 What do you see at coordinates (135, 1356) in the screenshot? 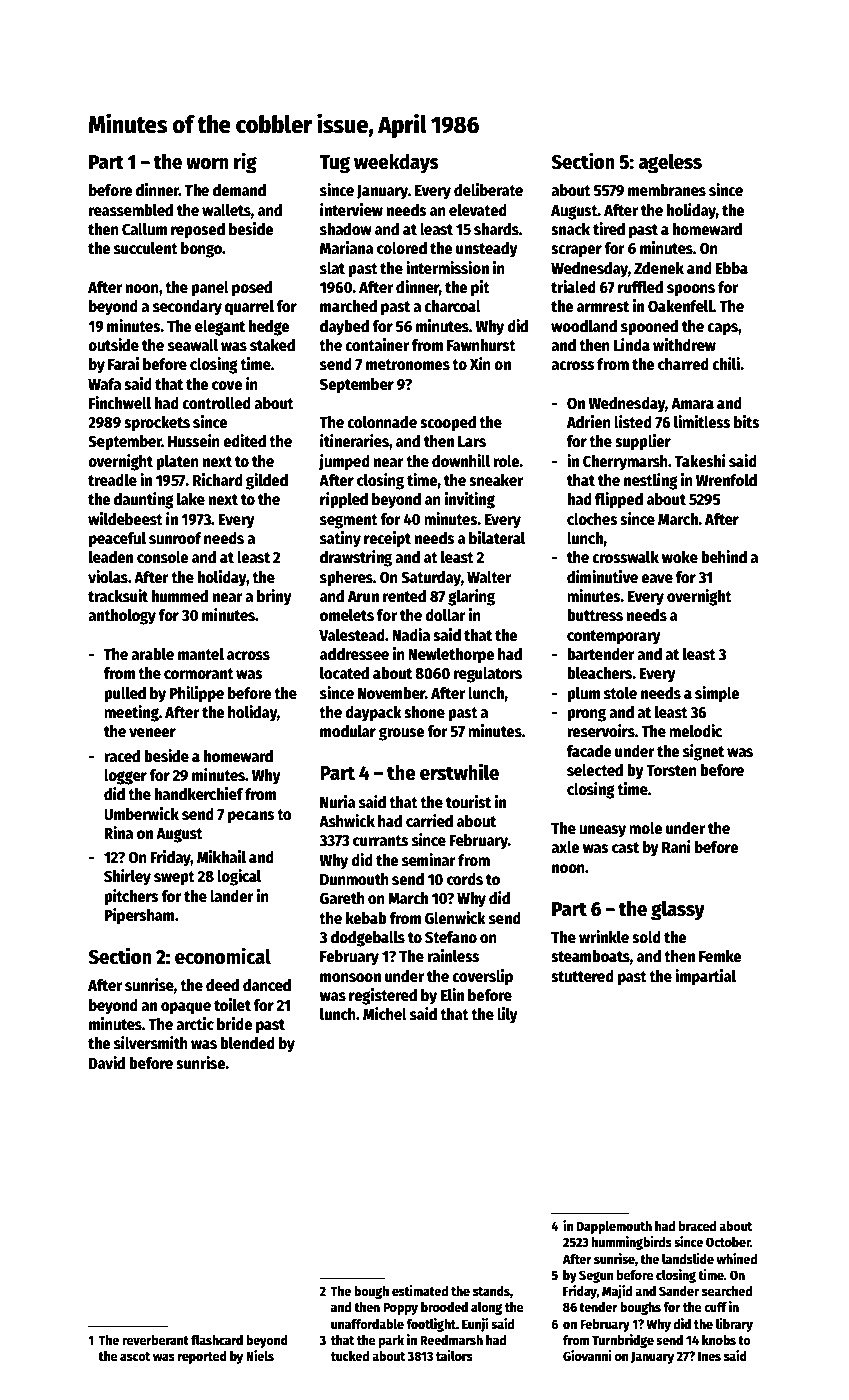
I see `ascot` at bounding box center [135, 1356].
